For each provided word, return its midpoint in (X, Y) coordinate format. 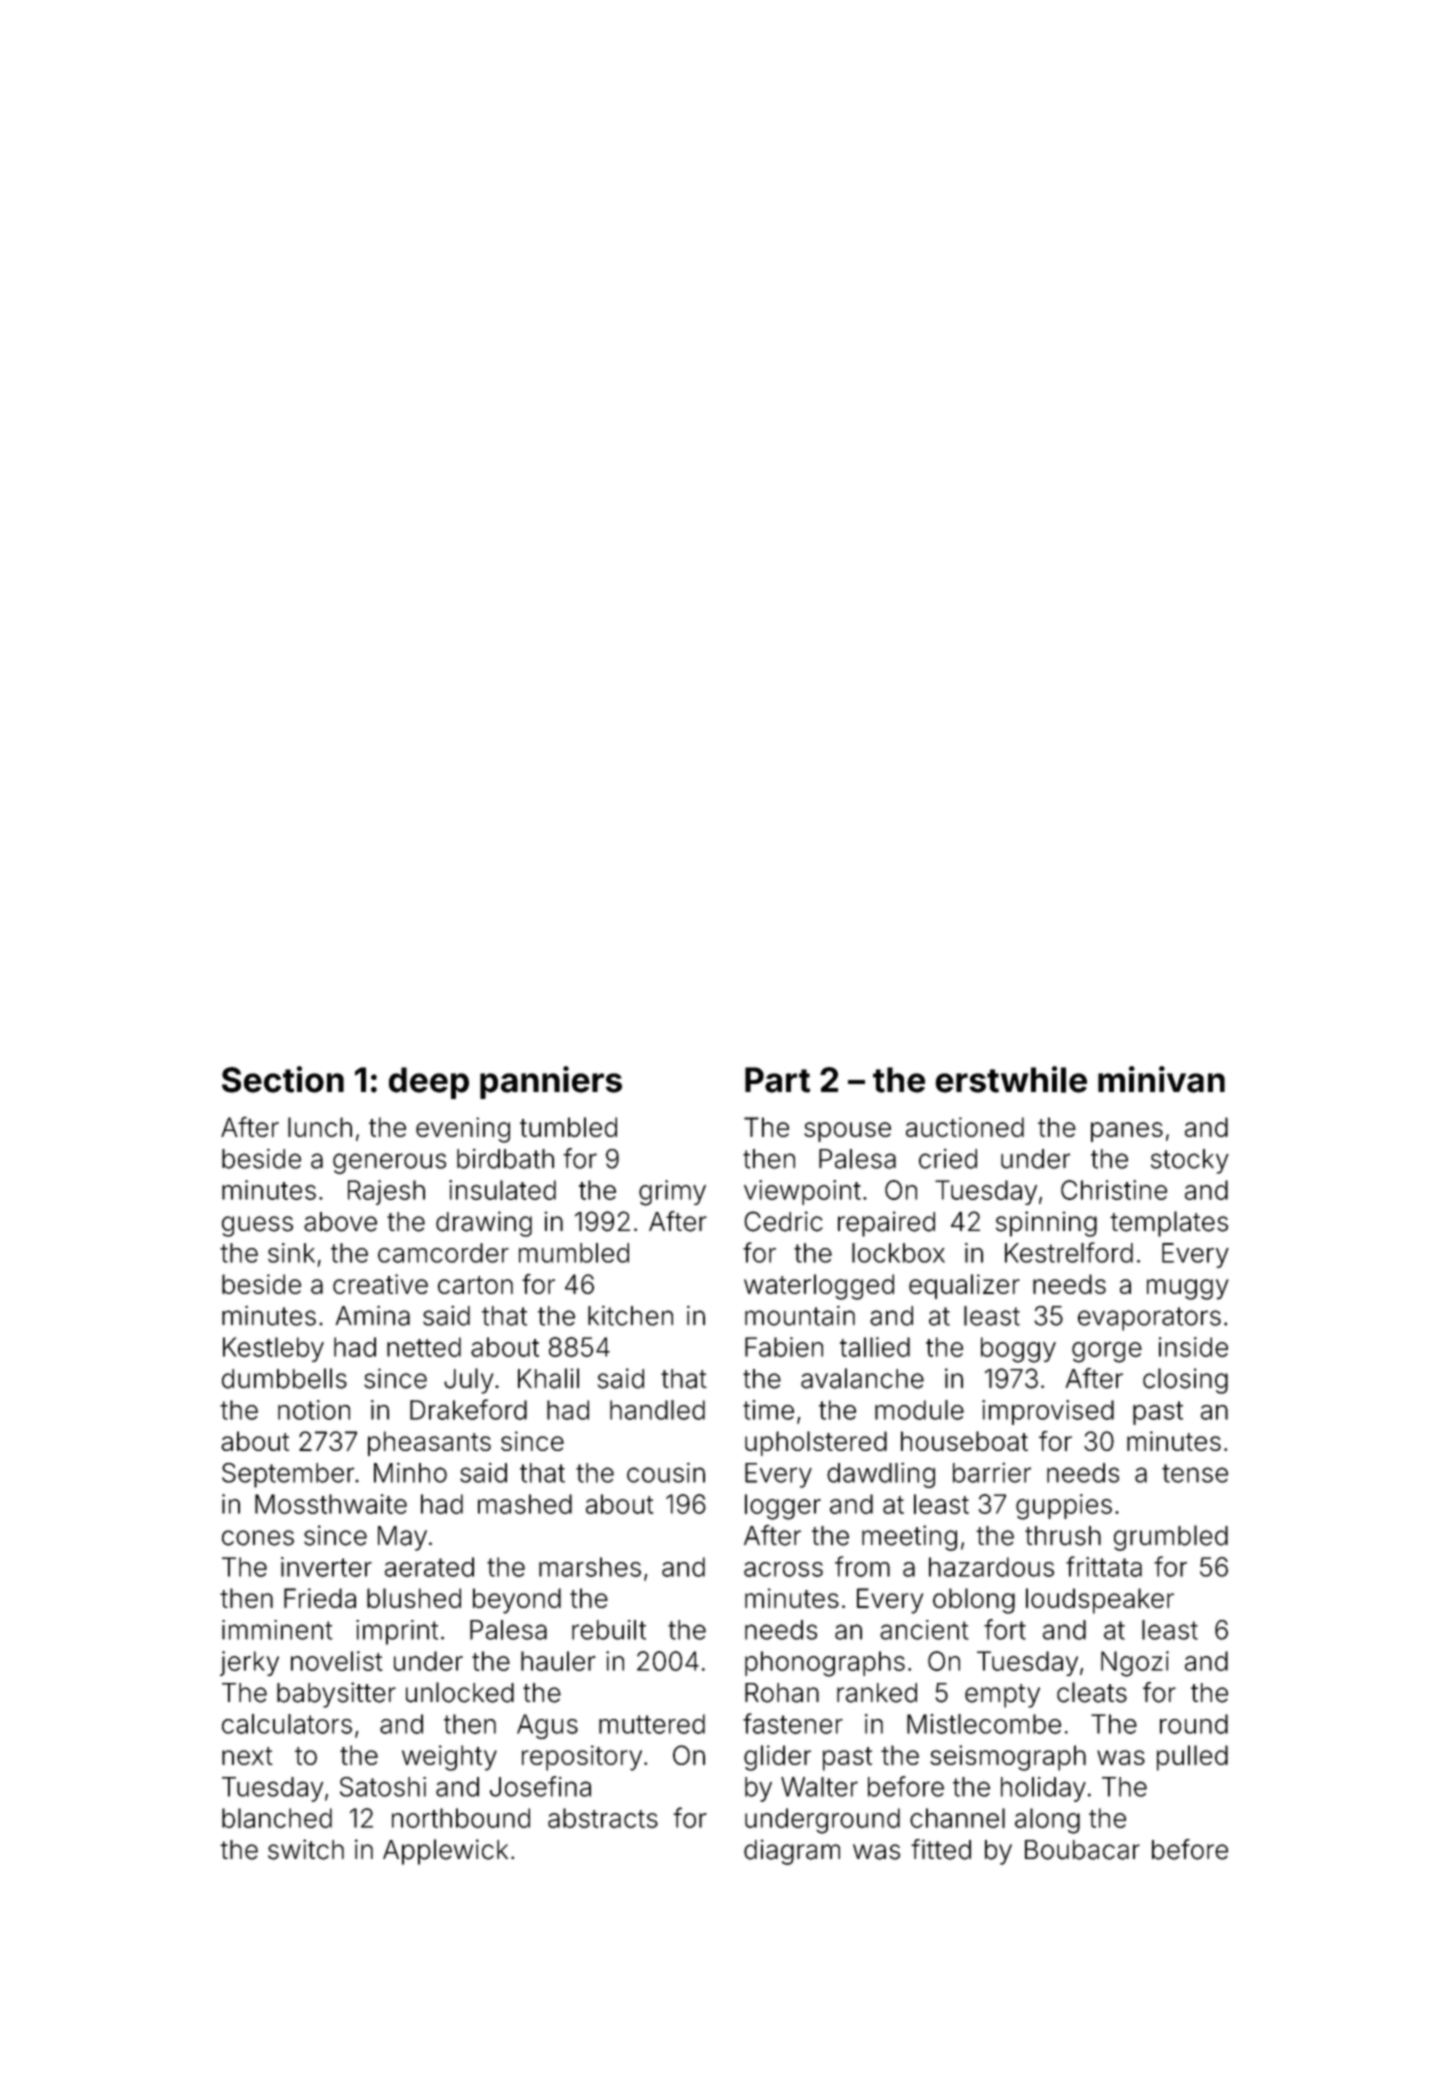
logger (783, 1507)
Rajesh (386, 1192)
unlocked (460, 1692)
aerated (429, 1567)
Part (777, 1080)
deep (429, 1083)
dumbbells (284, 1378)
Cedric (783, 1221)
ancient (924, 1630)
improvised (1048, 1412)
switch (306, 1849)
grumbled (1171, 1538)
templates (1169, 1224)
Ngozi (1135, 1664)
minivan (1161, 1079)
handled (657, 1410)
